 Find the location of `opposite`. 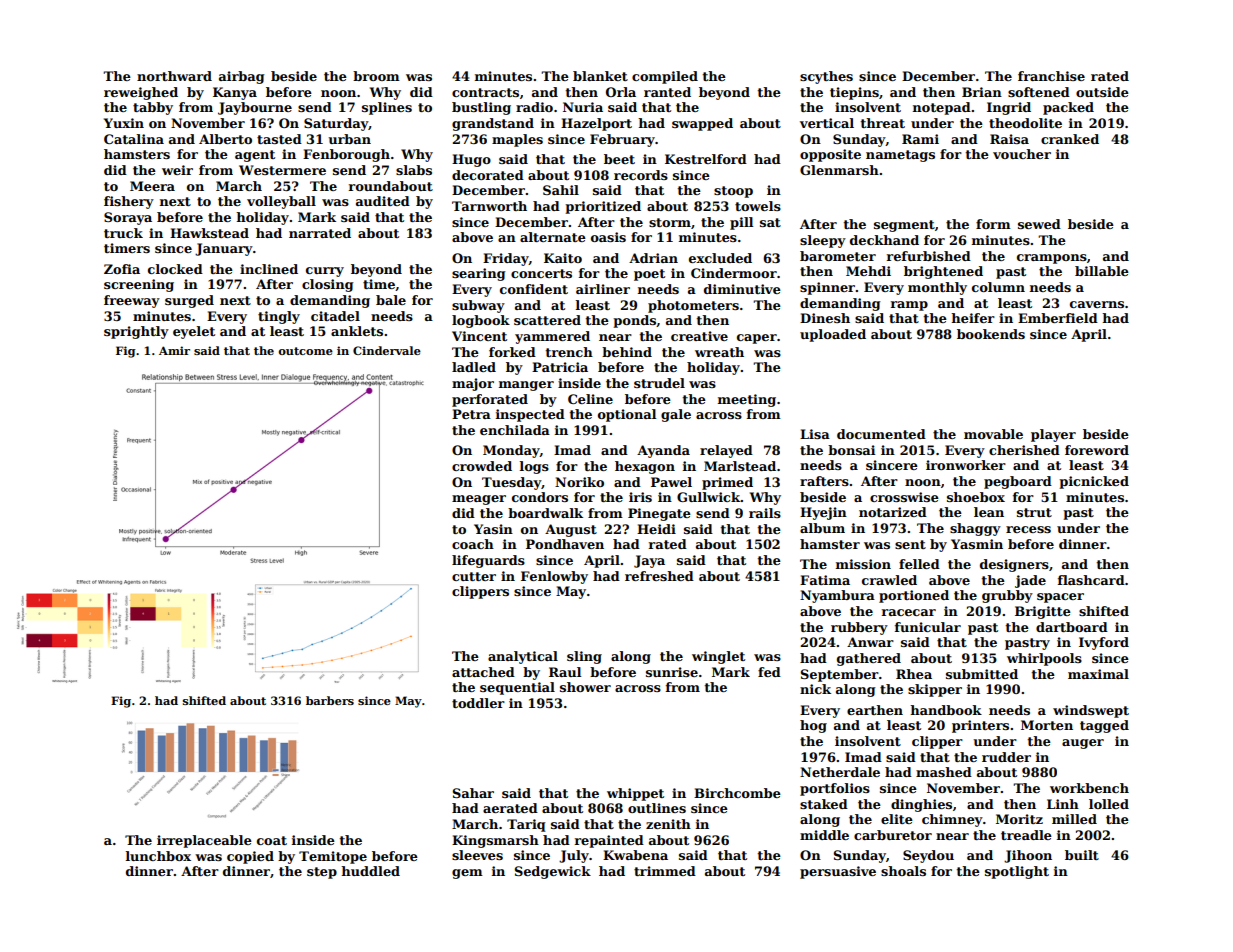

opposite is located at coordinates (830, 155).
